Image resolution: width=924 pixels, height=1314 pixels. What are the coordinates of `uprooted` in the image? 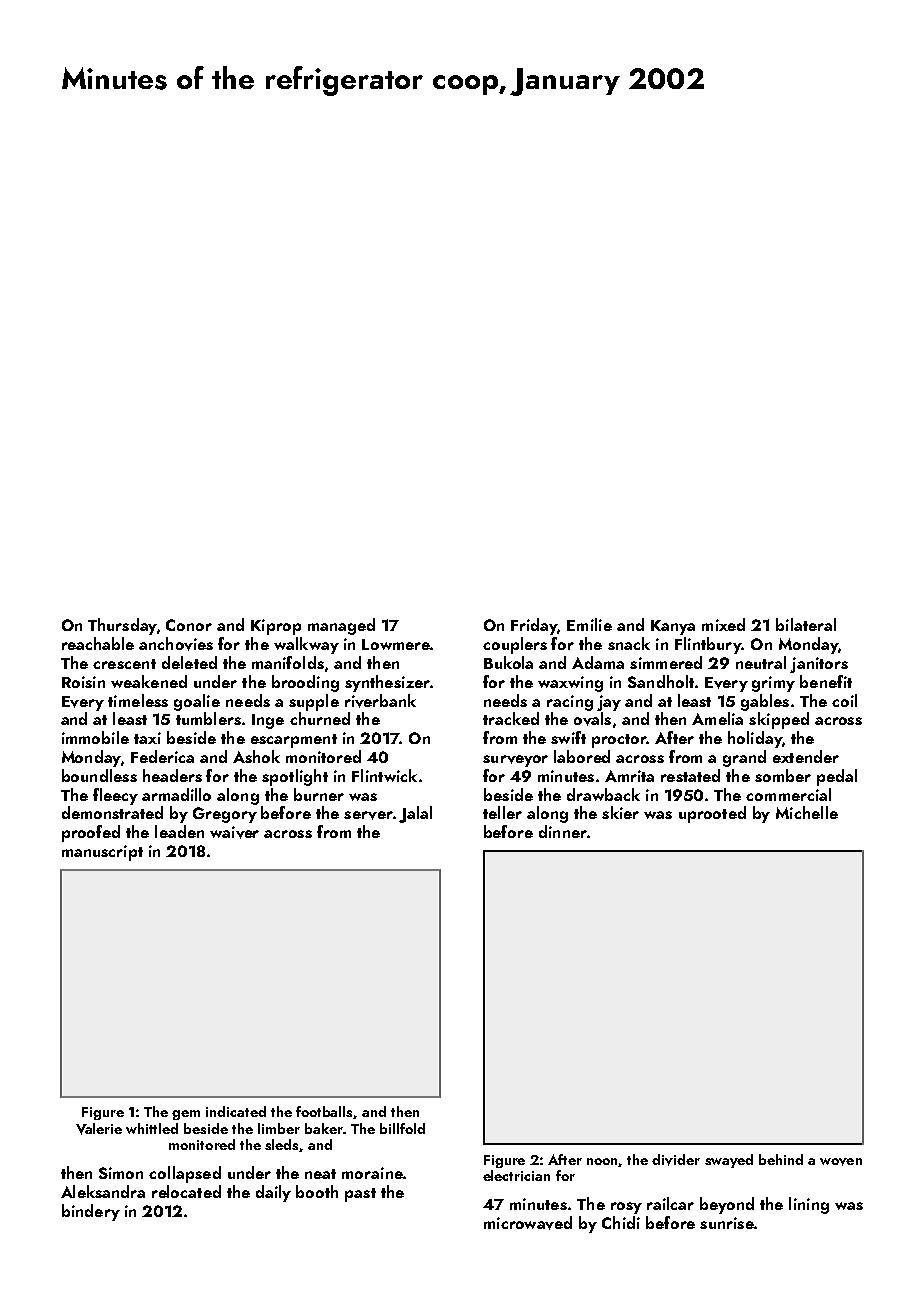 It's located at (712, 814).
